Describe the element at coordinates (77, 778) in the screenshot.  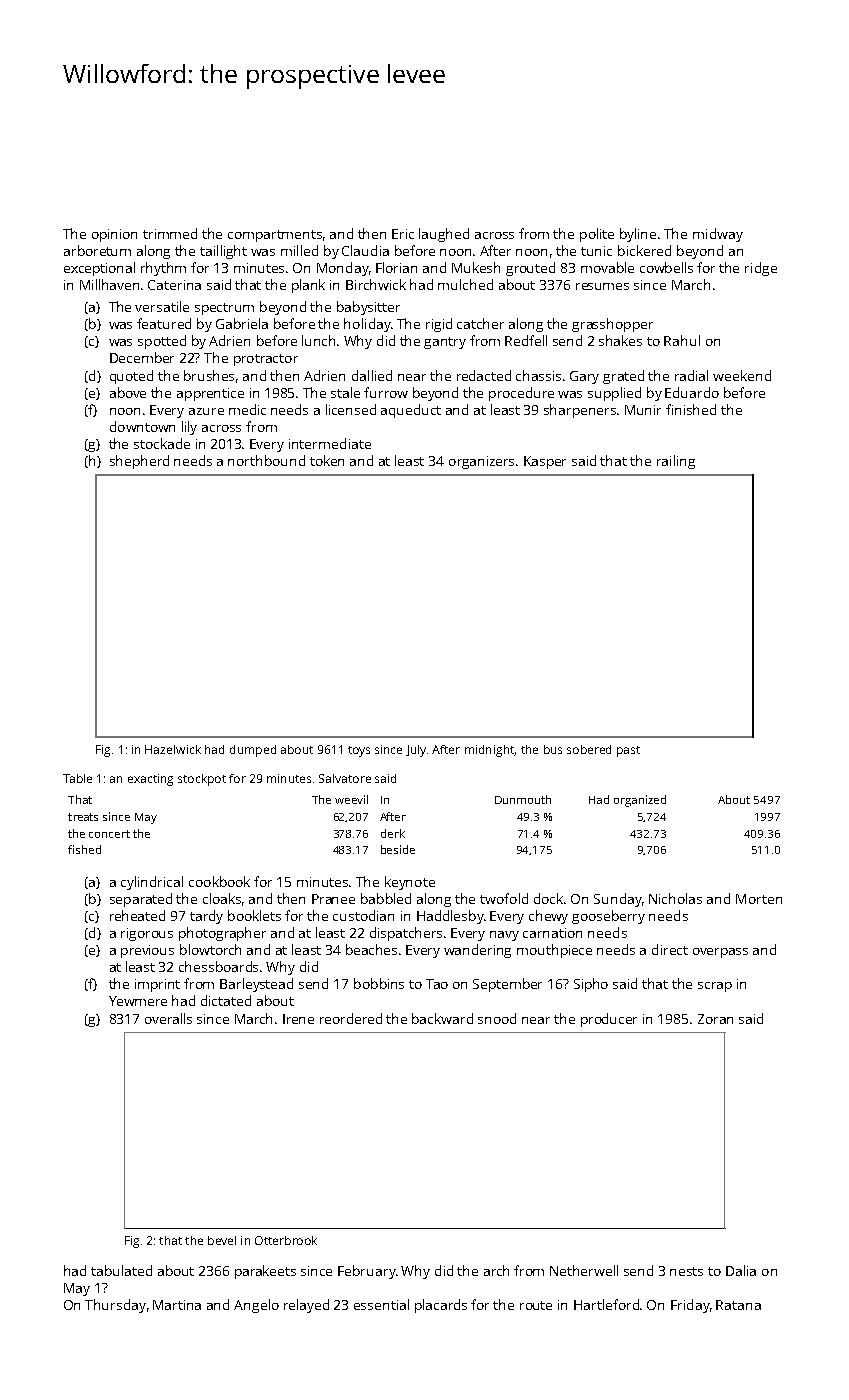
I see `Table` at that location.
